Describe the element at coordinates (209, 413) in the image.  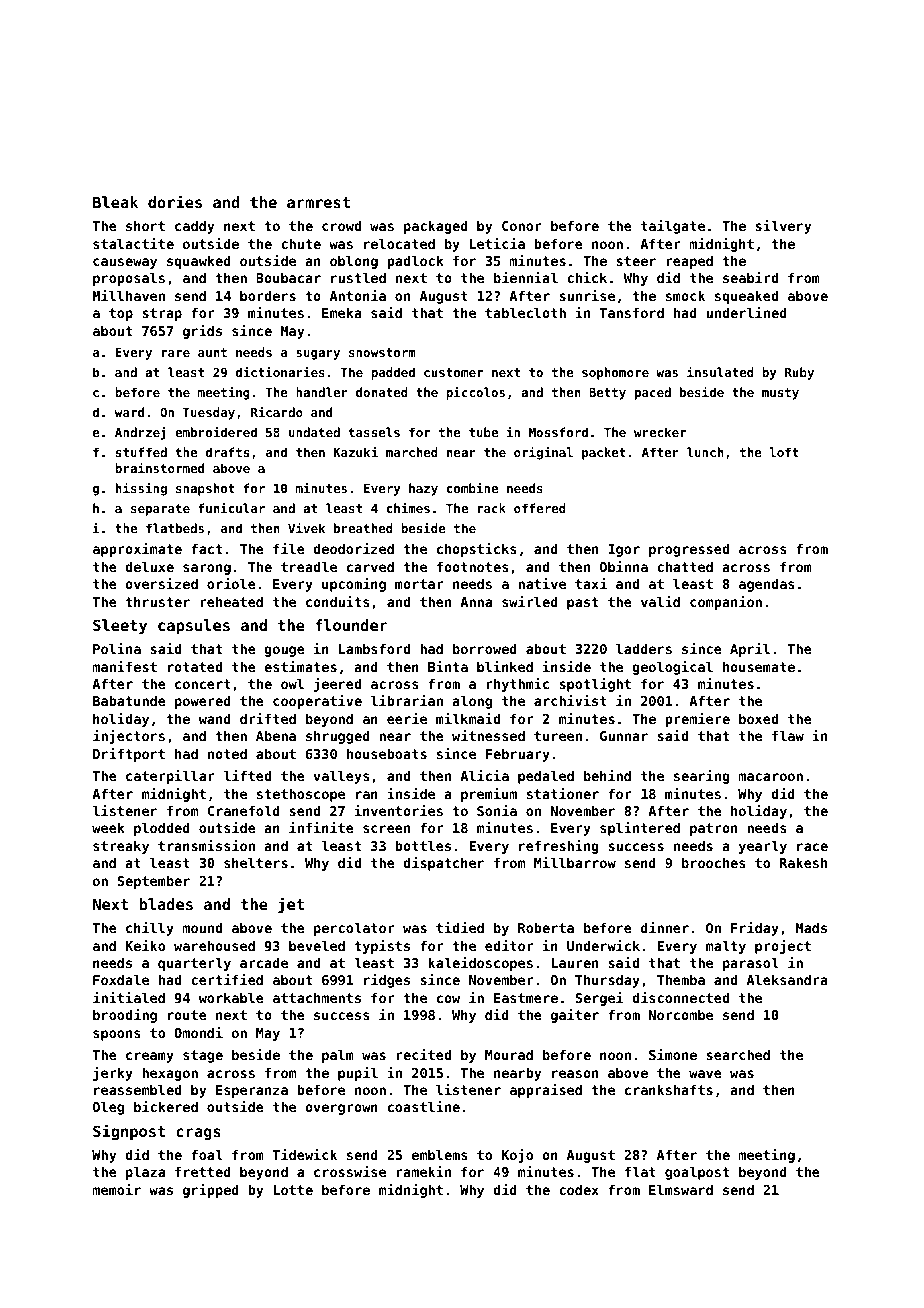
I see `Tuesday` at that location.
